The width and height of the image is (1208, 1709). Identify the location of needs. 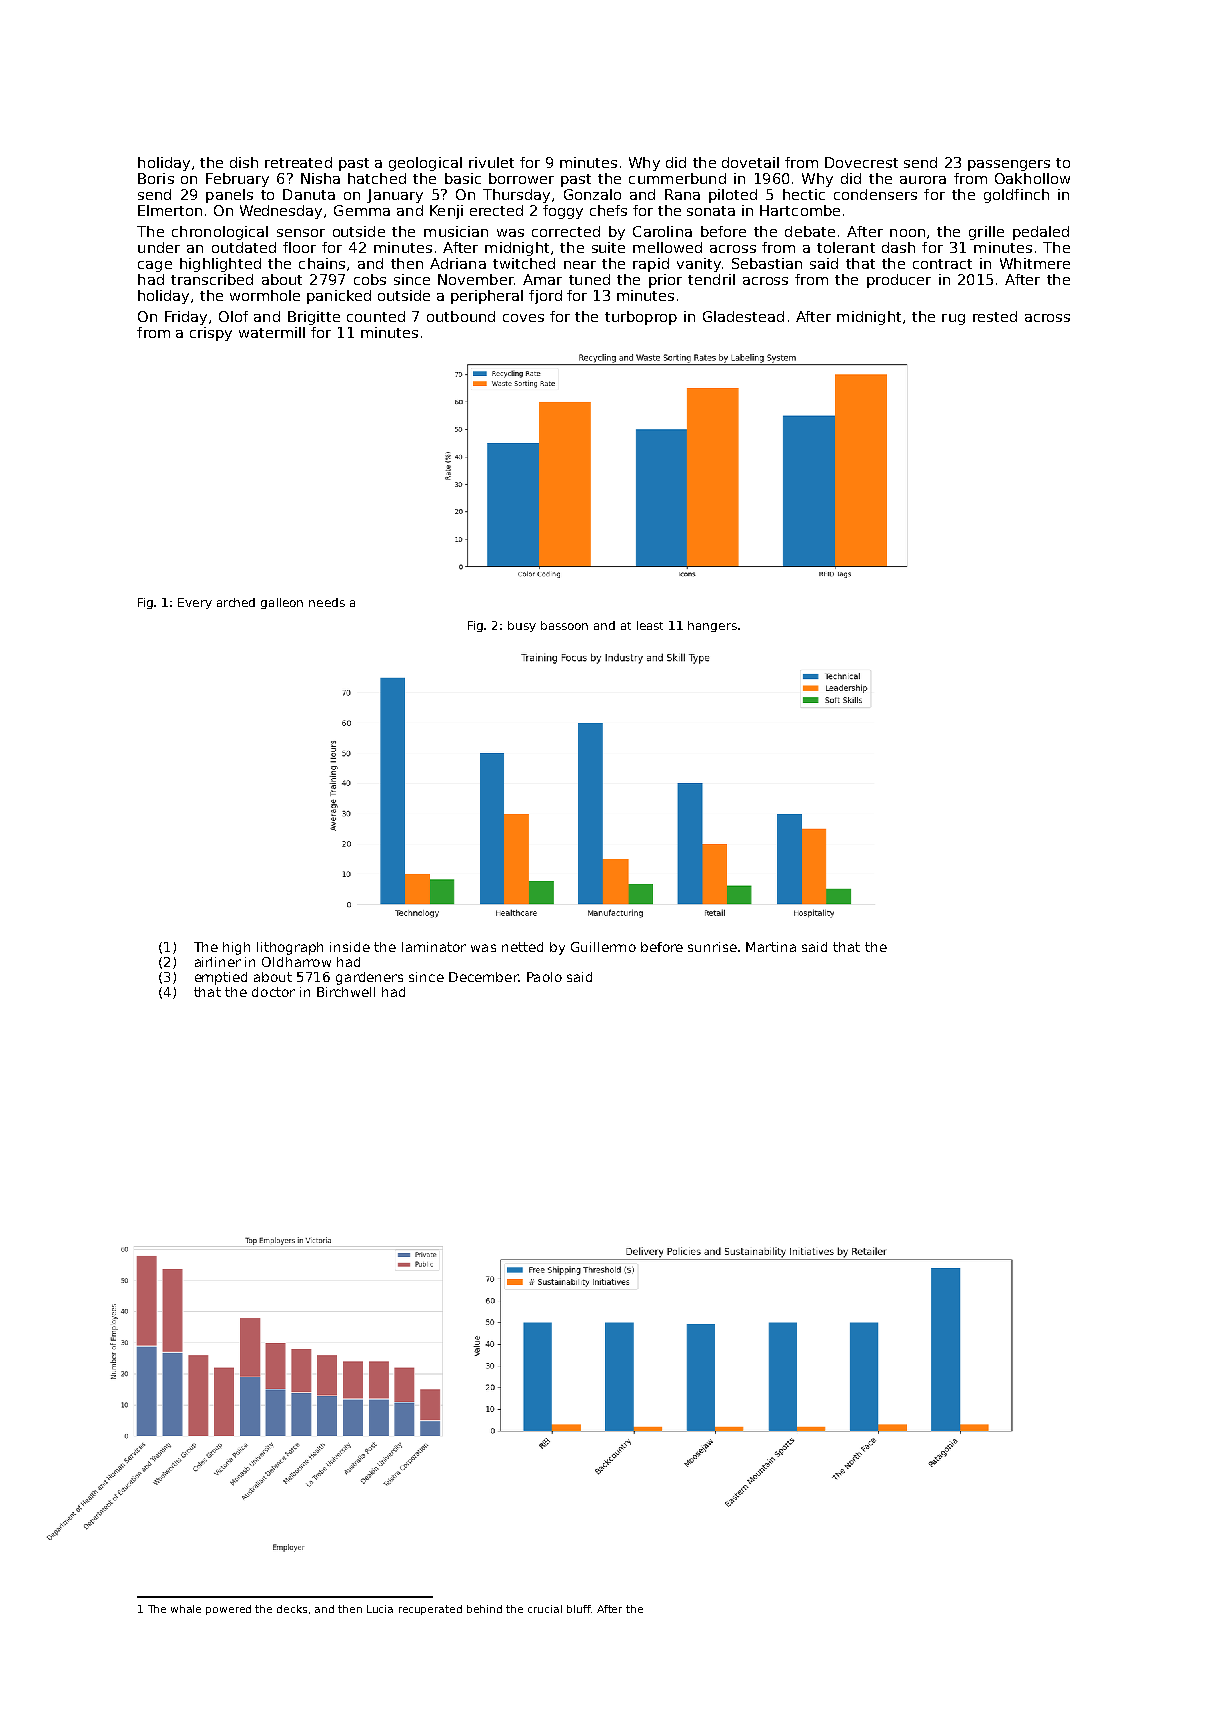
(327, 602).
